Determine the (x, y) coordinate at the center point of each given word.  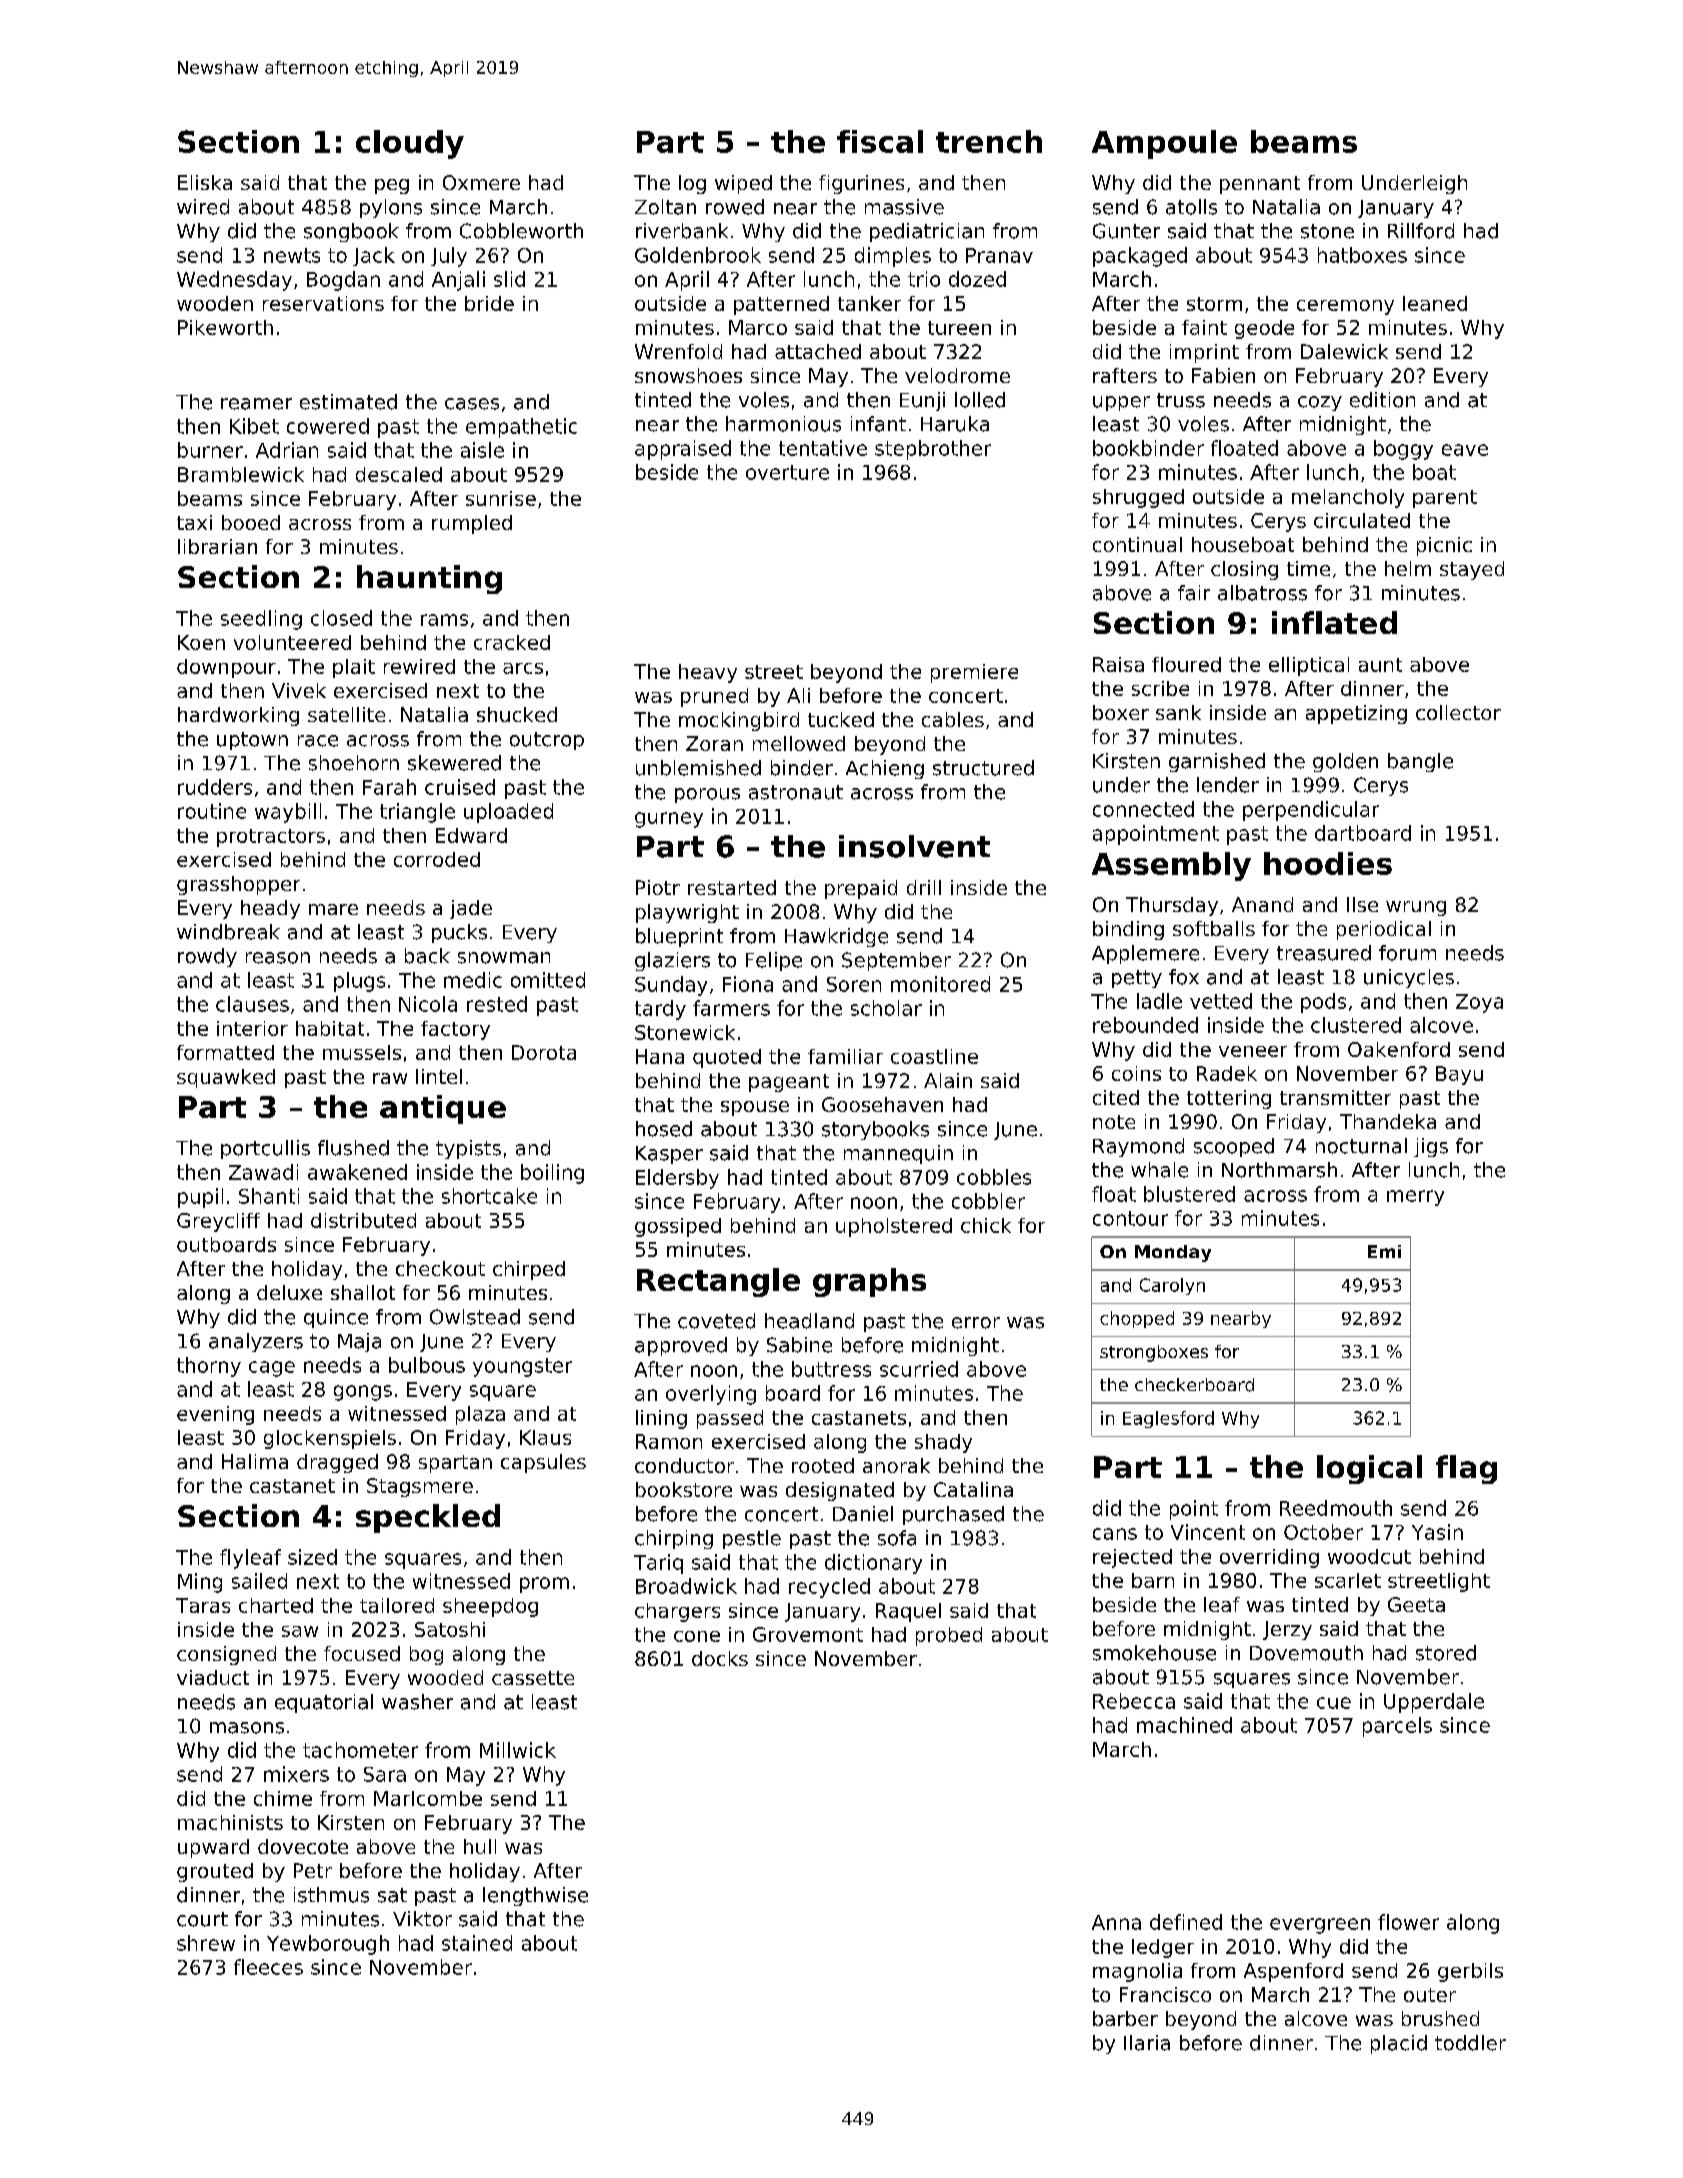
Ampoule (1164, 144)
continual (1137, 544)
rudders (215, 787)
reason (278, 958)
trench (989, 141)
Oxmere (481, 182)
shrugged (1138, 498)
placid (1399, 2044)
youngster (522, 1367)
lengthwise (535, 1896)
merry (1415, 1198)
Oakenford (1399, 1049)
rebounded (1145, 1025)
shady (943, 1443)
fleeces (268, 1967)
